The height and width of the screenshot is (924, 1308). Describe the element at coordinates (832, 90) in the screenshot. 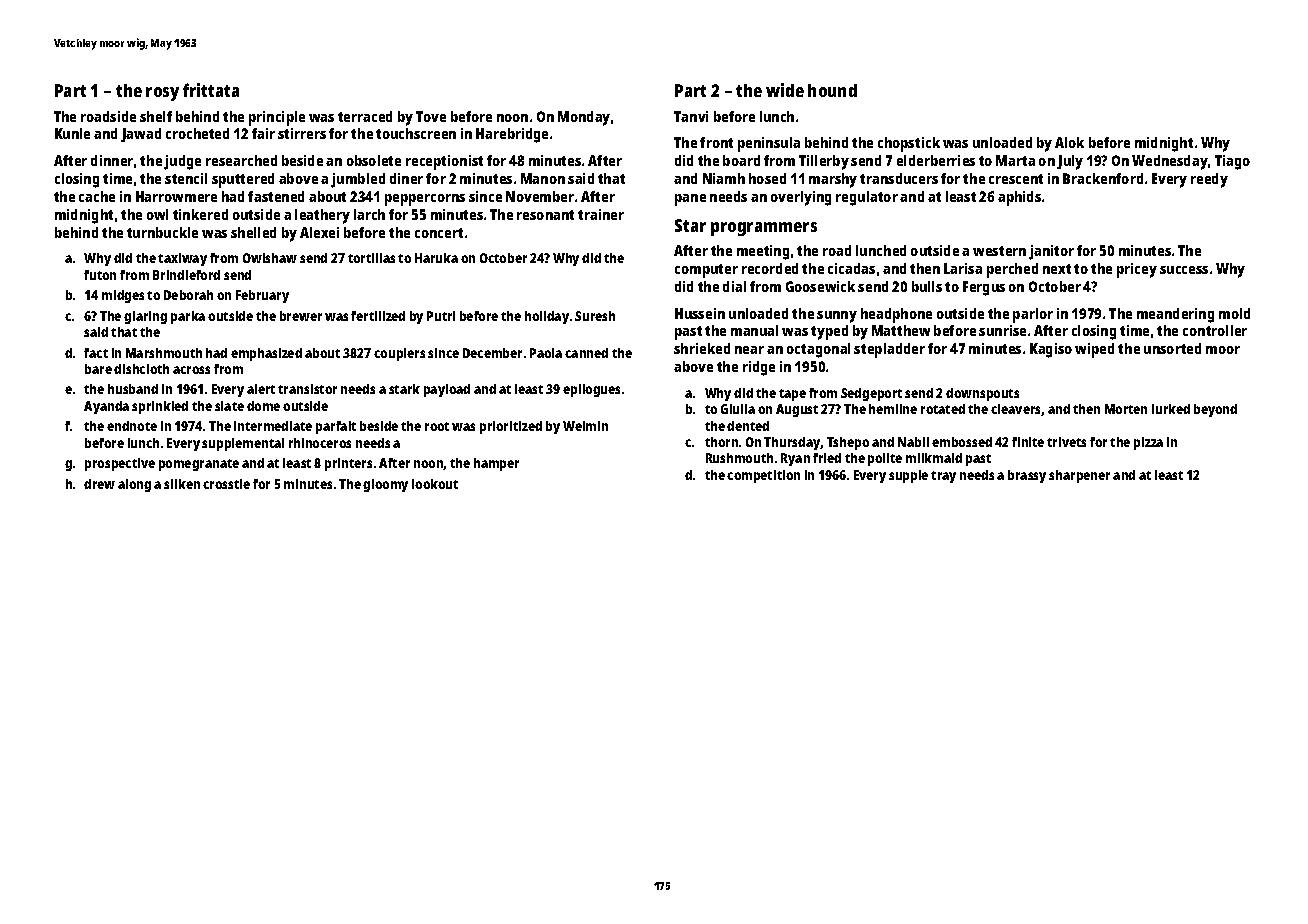

I see `hound` at that location.
